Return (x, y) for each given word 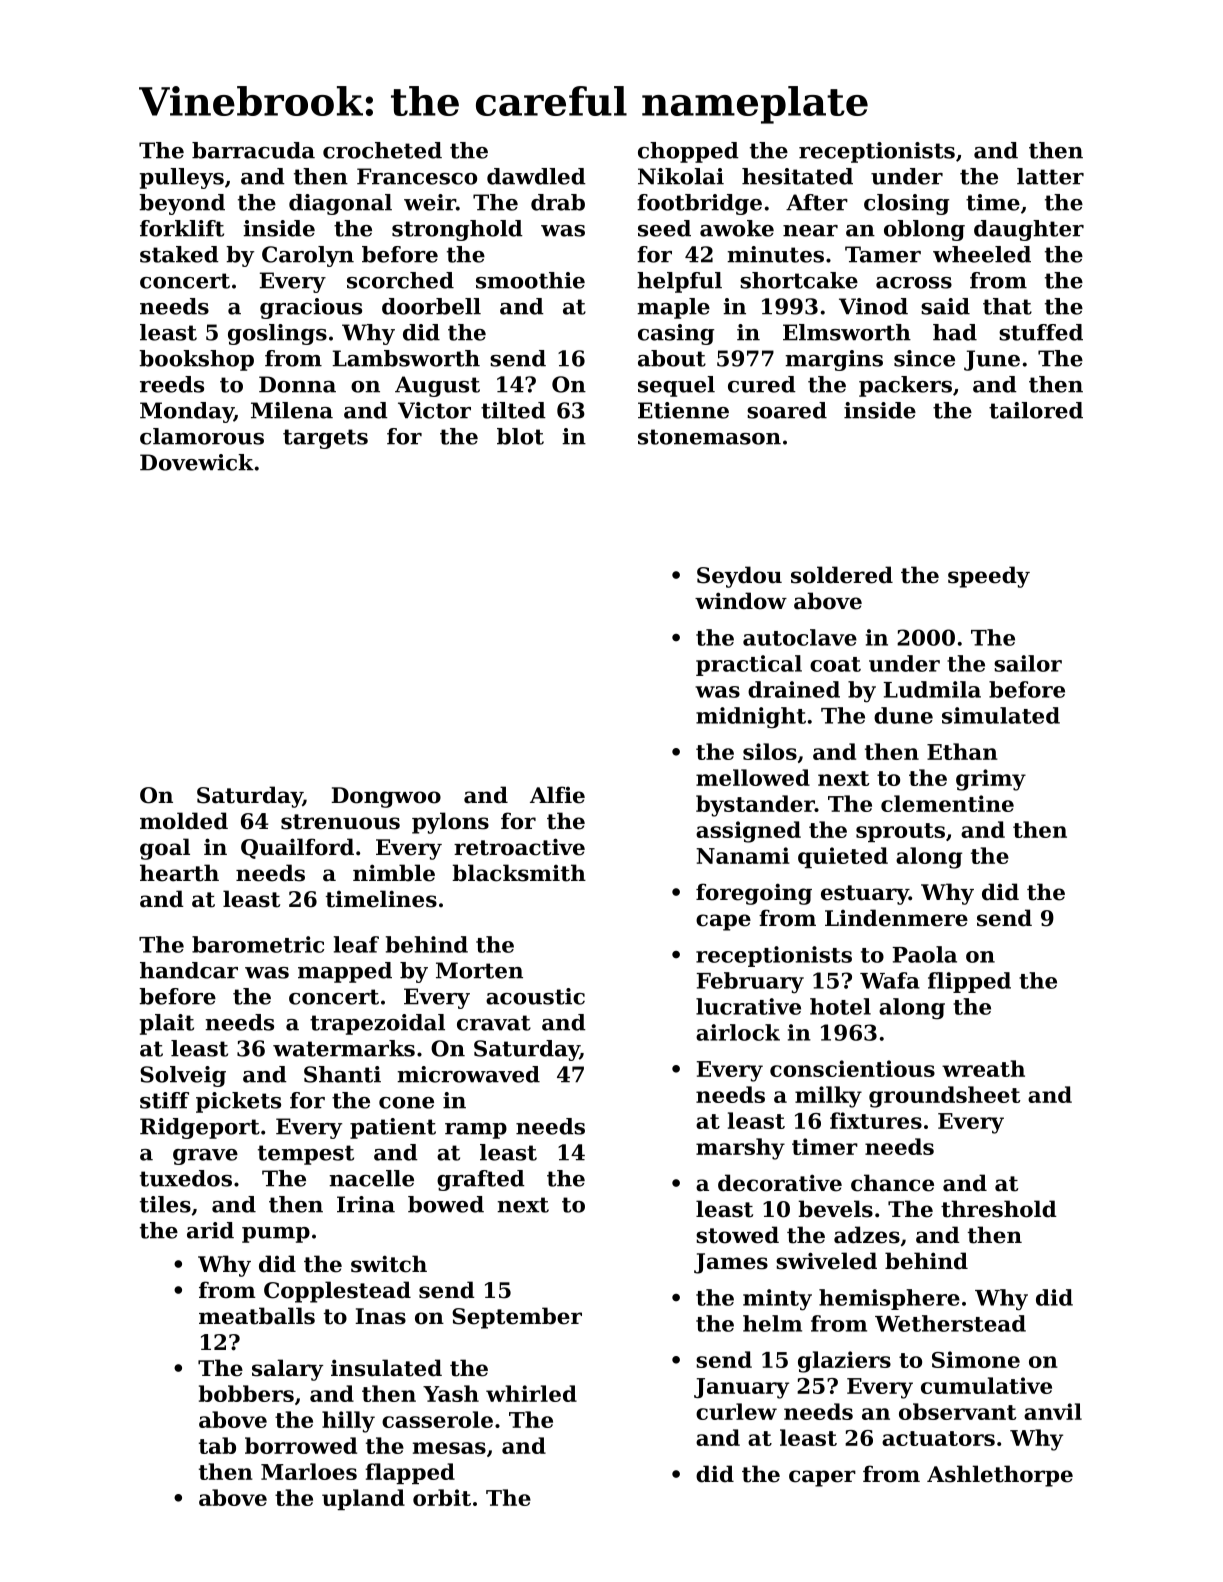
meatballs (257, 1316)
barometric (258, 944)
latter (1050, 176)
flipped (969, 982)
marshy (740, 1149)
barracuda (253, 150)
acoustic (535, 996)
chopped (688, 152)
